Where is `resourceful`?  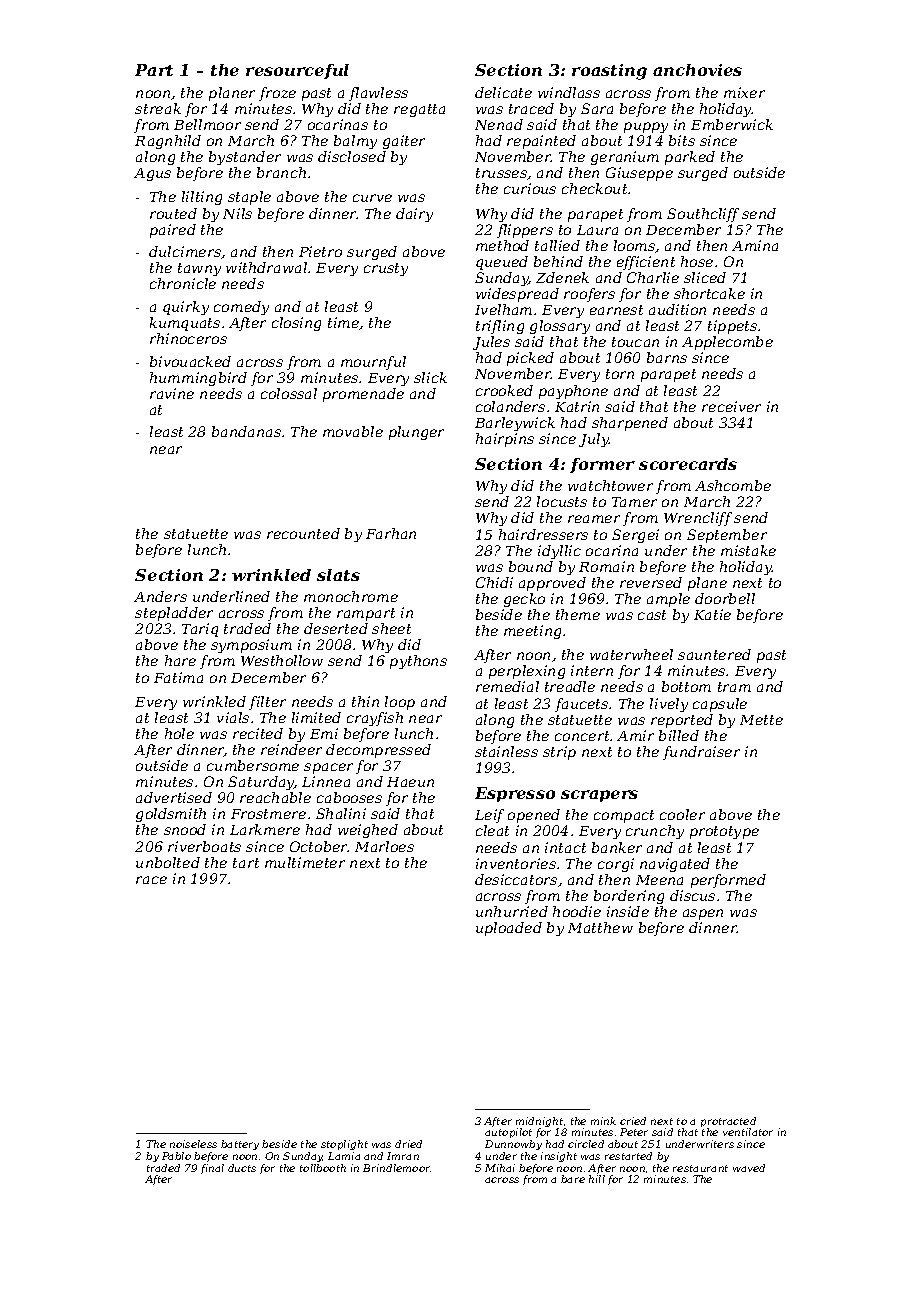
resourceful is located at coordinates (297, 71).
